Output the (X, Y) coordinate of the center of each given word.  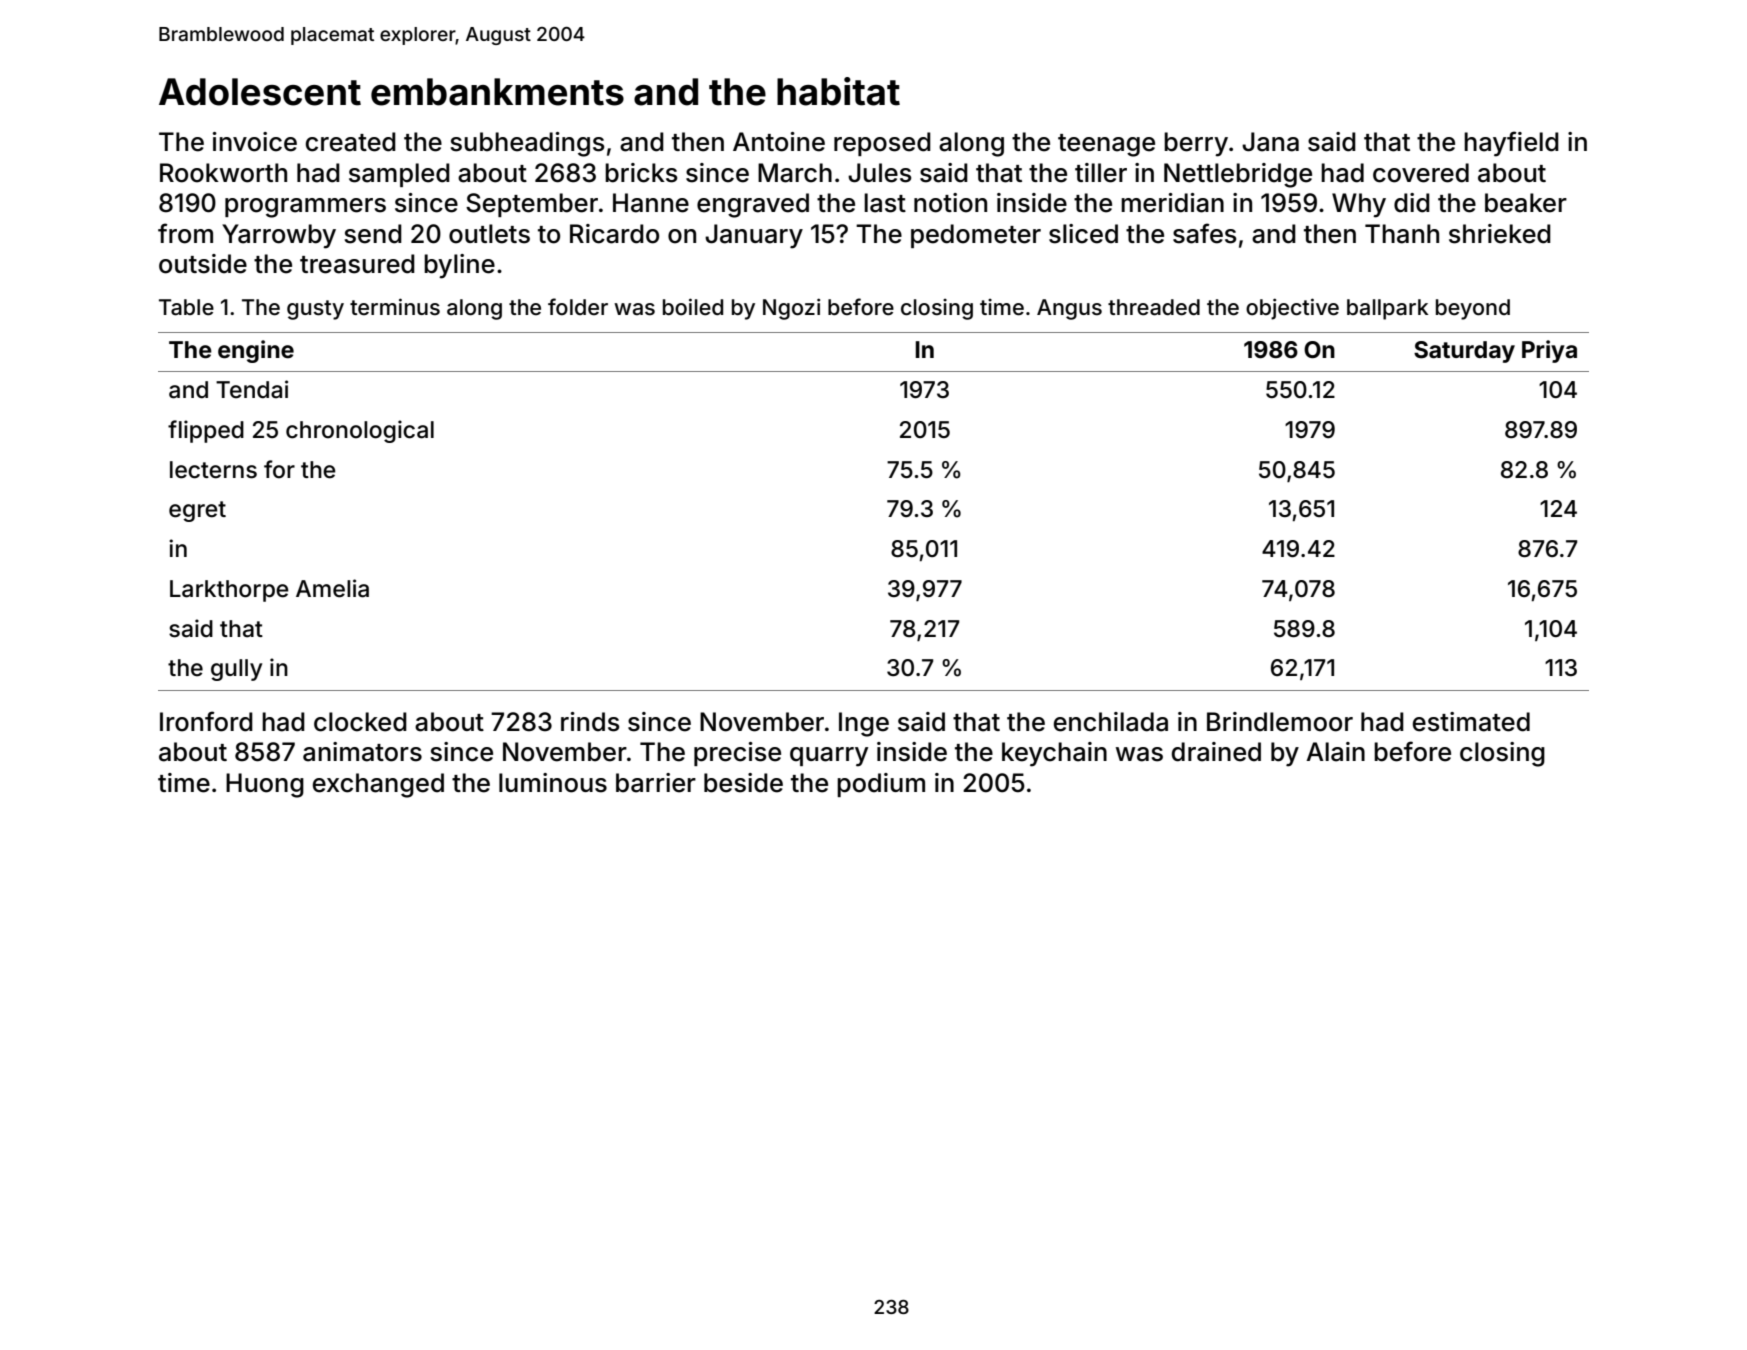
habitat (838, 91)
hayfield (1511, 144)
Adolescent (260, 92)
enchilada (1111, 722)
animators (362, 752)
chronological (360, 431)
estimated (1471, 722)
